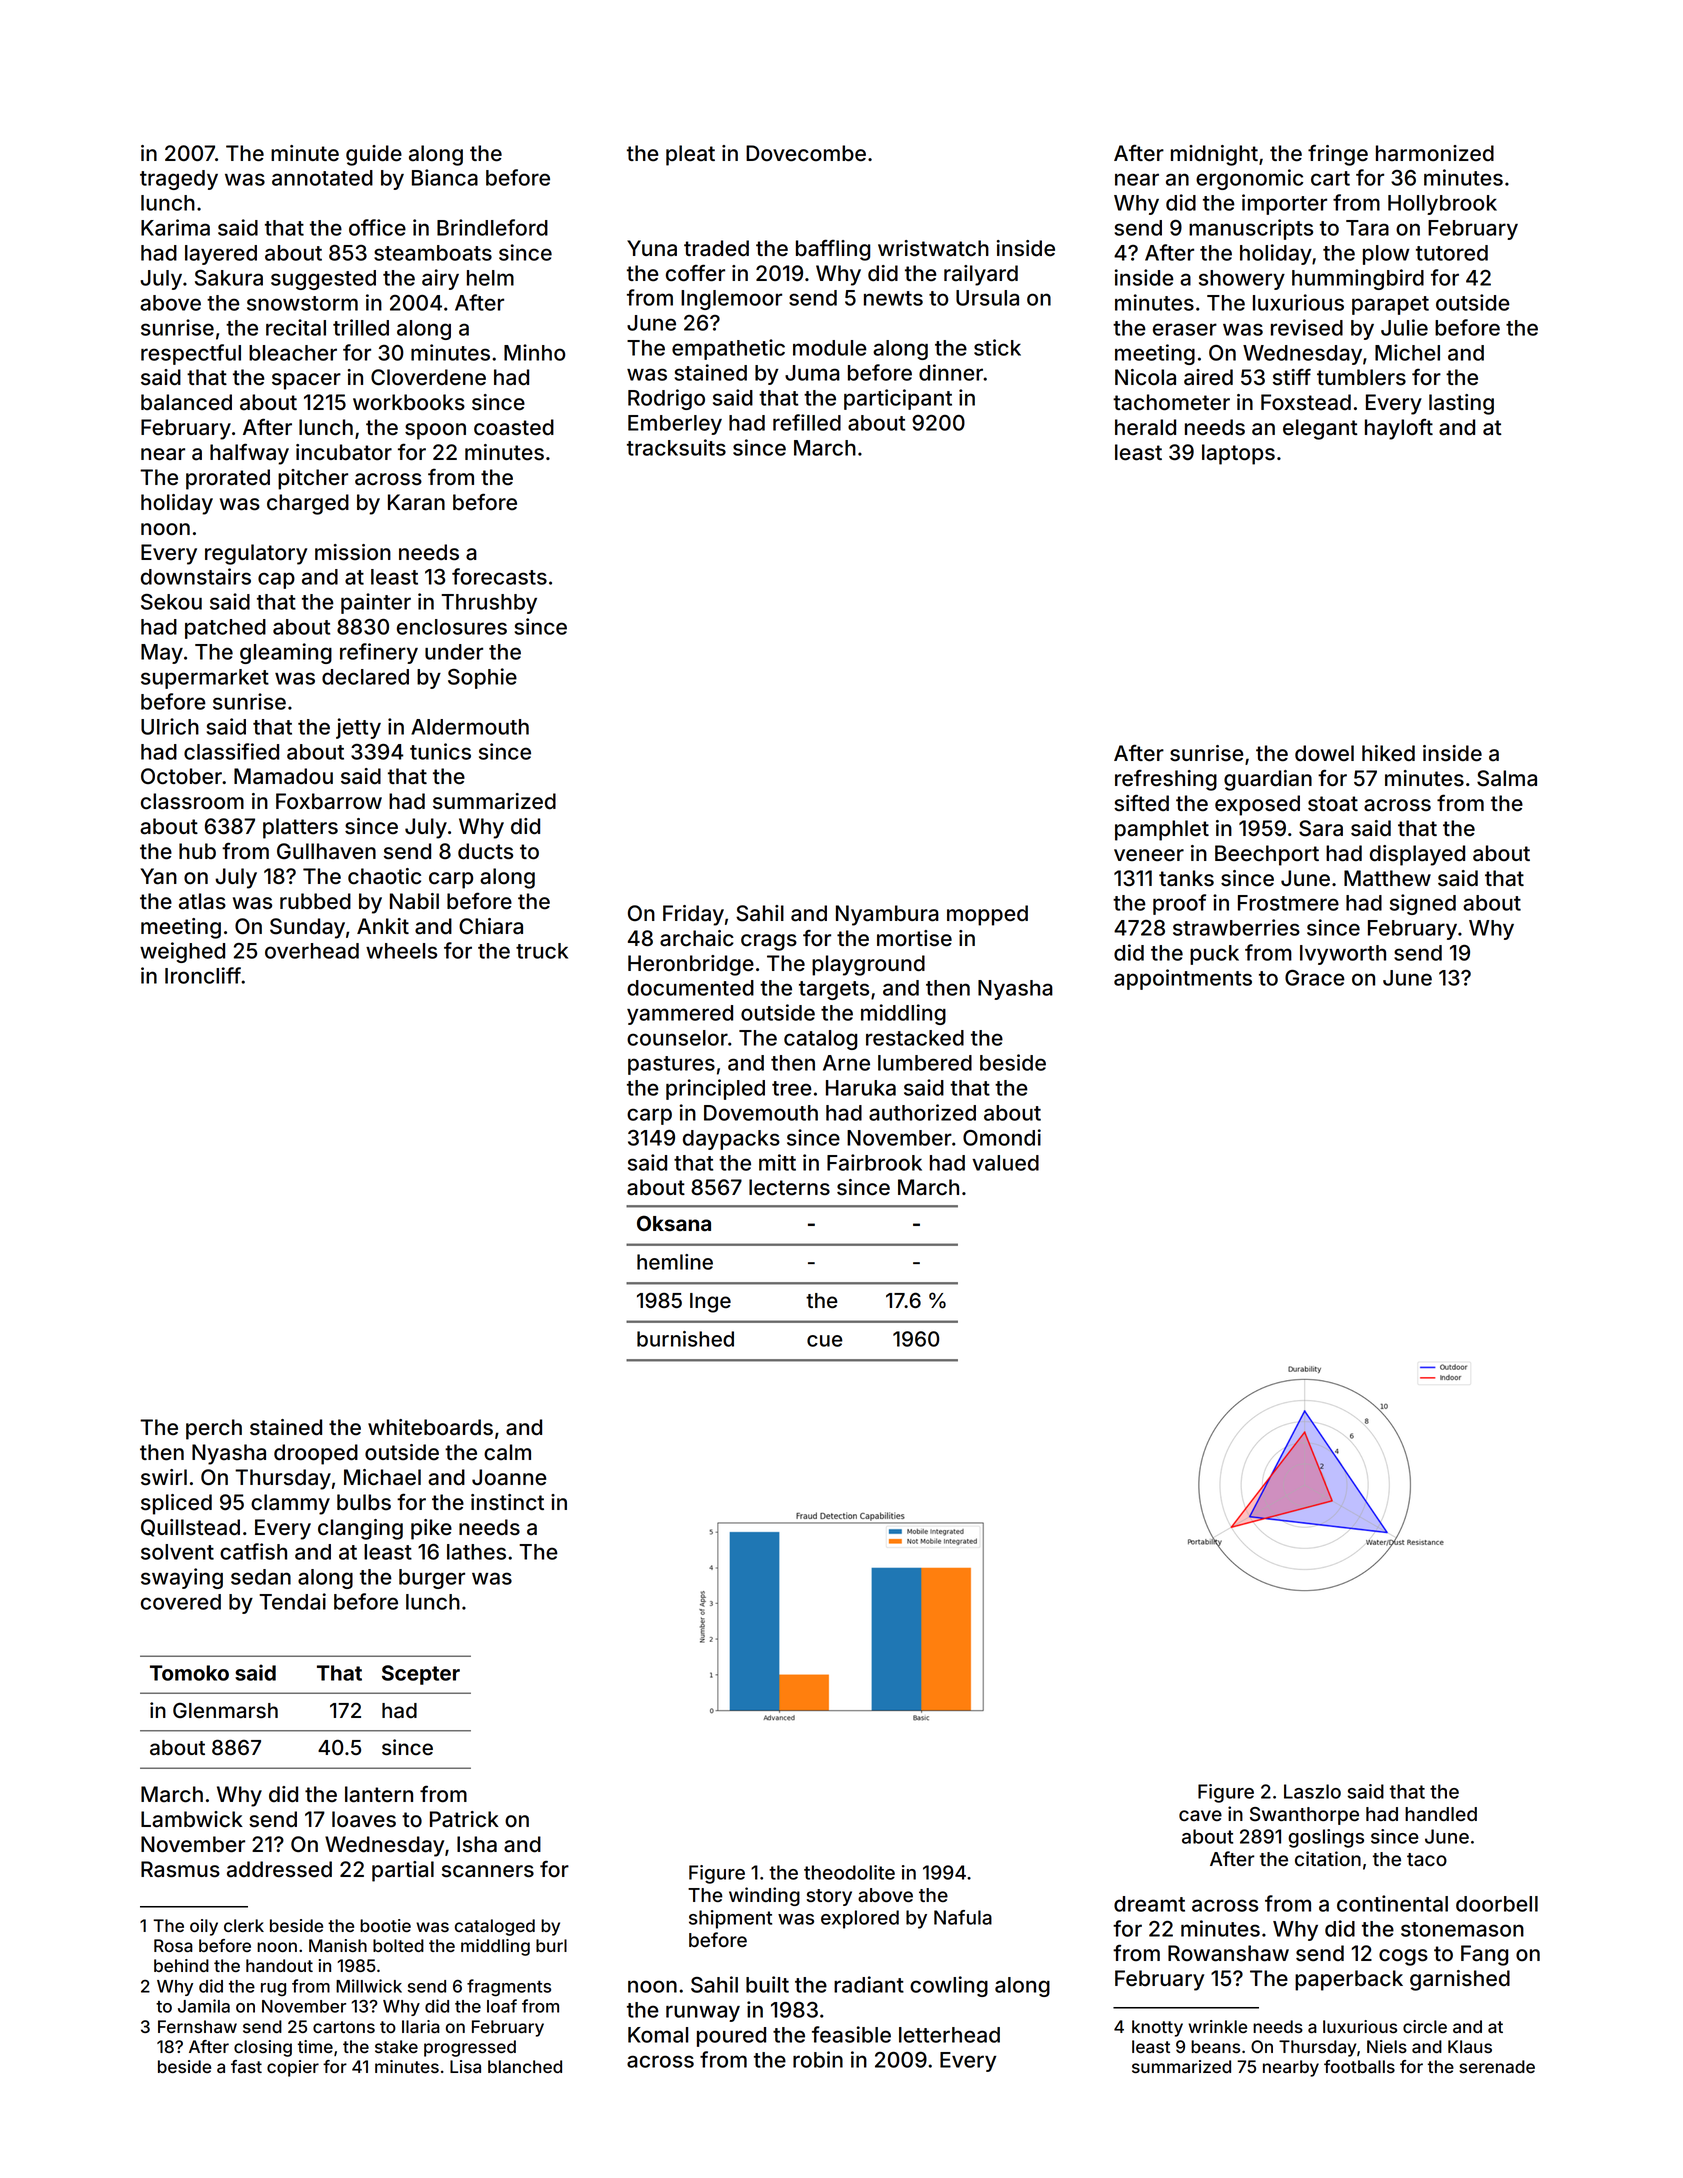 The width and height of the document is (1683, 2178). What do you see at coordinates (186, 402) in the document?
I see `balanced` at bounding box center [186, 402].
